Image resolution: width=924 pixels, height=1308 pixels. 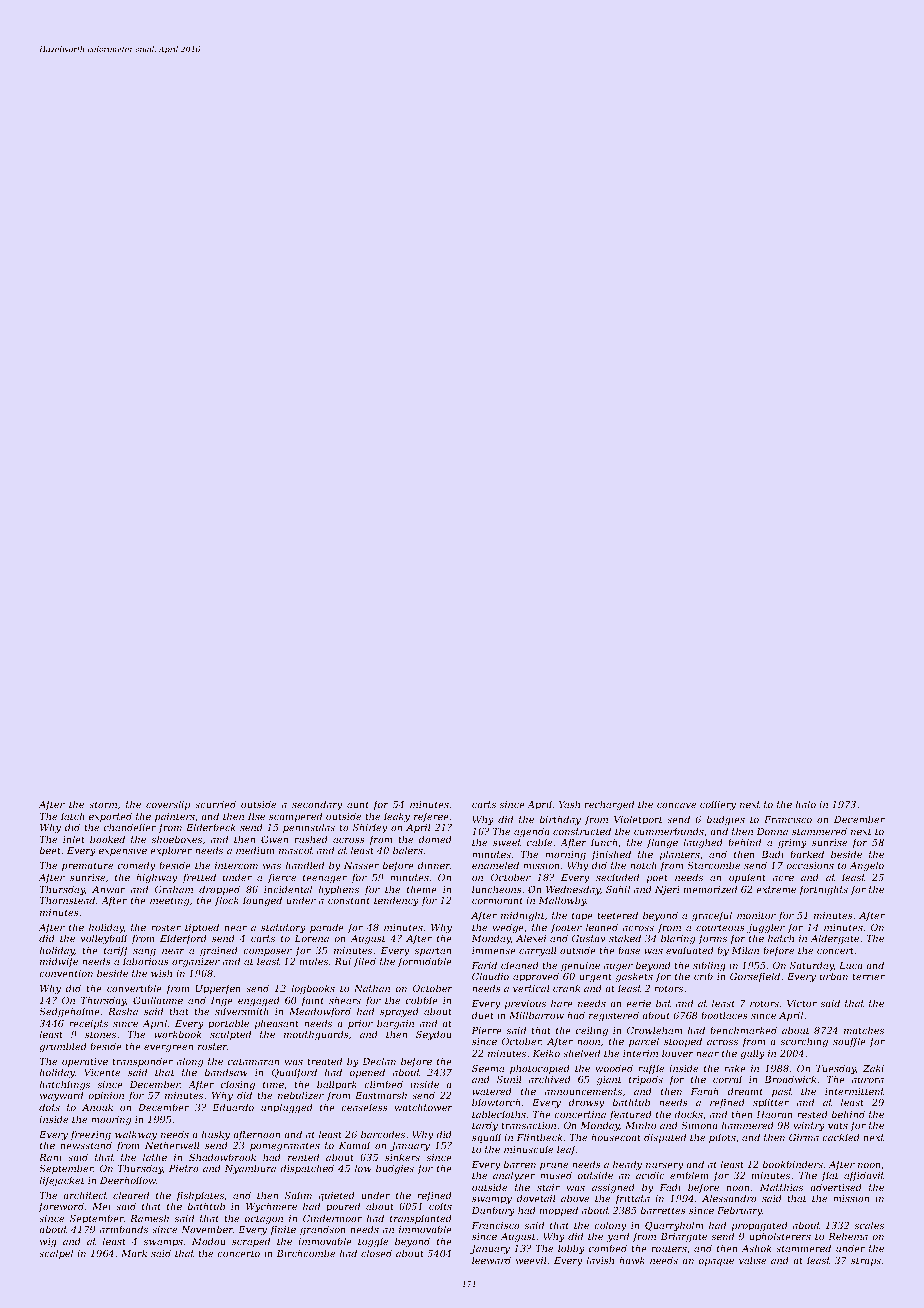 I want to click on weevil, so click(x=531, y=1260).
